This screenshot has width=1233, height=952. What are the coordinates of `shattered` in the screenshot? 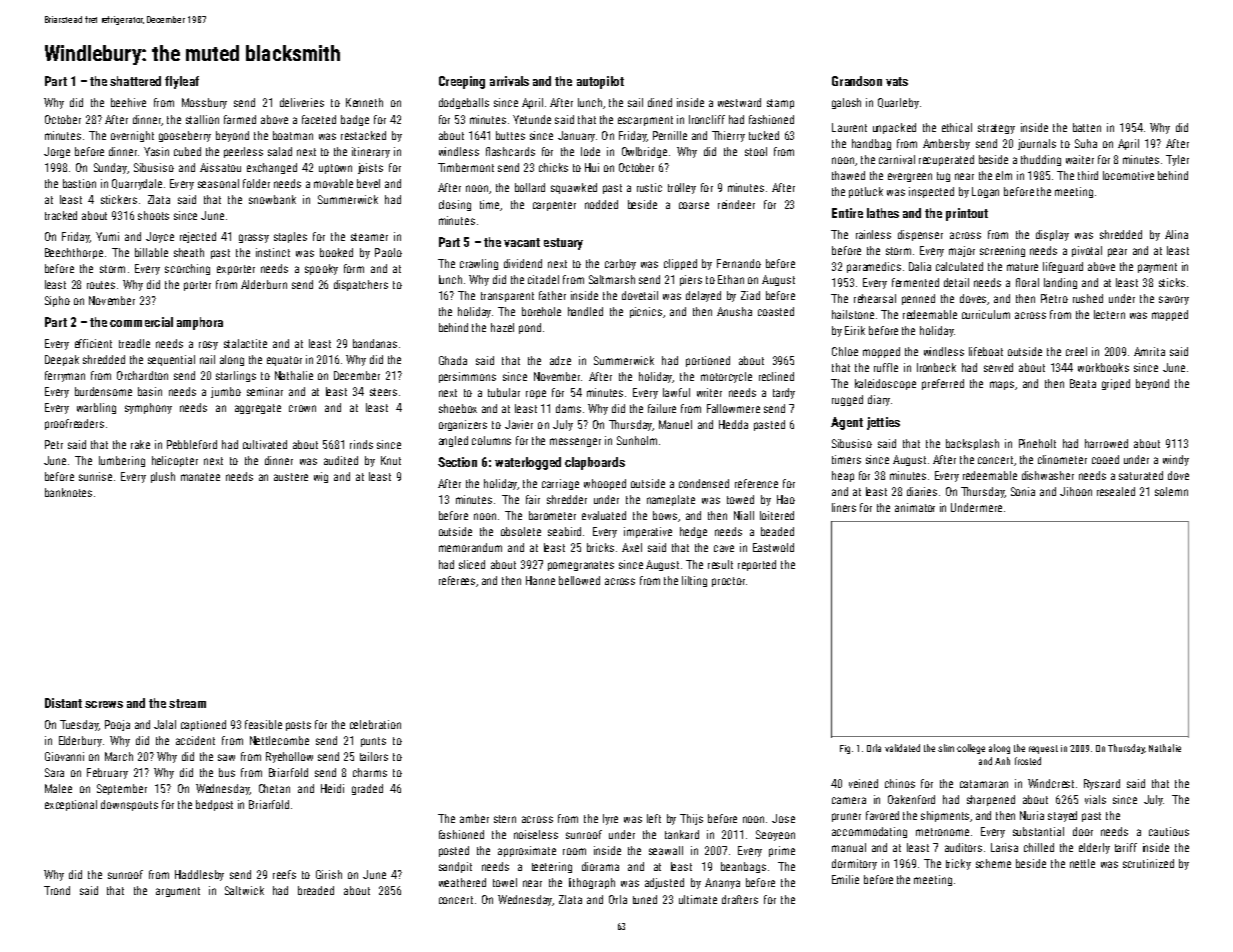 It's located at (135, 81).
